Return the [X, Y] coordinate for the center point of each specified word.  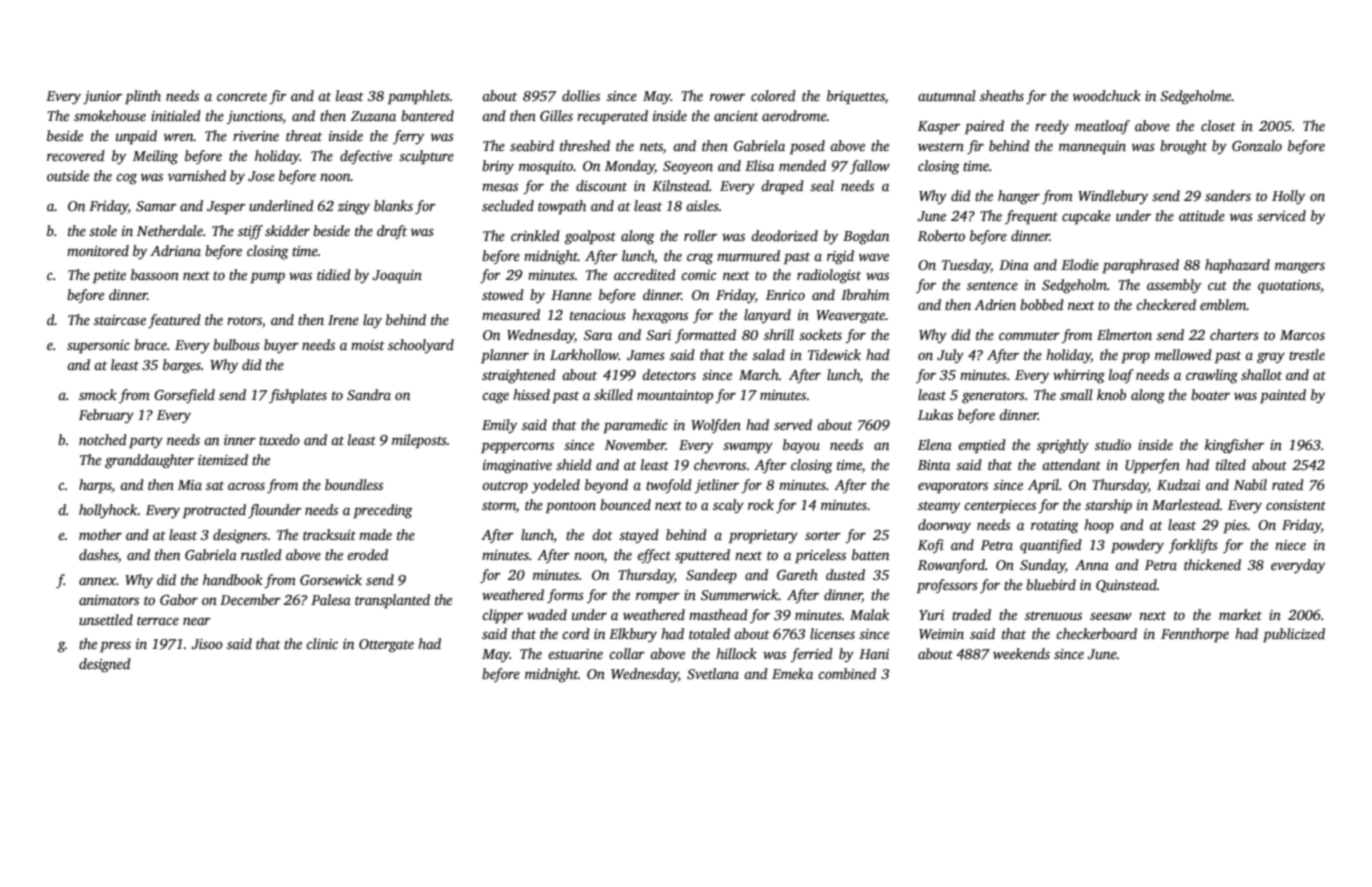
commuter [1029, 335]
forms [565, 596]
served [793, 424]
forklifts [1193, 546]
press [115, 646]
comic [698, 275]
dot [602, 534]
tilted [1231, 464]
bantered [427, 115]
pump [267, 278]
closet [1218, 125]
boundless [354, 484]
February [106, 416]
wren [179, 137]
